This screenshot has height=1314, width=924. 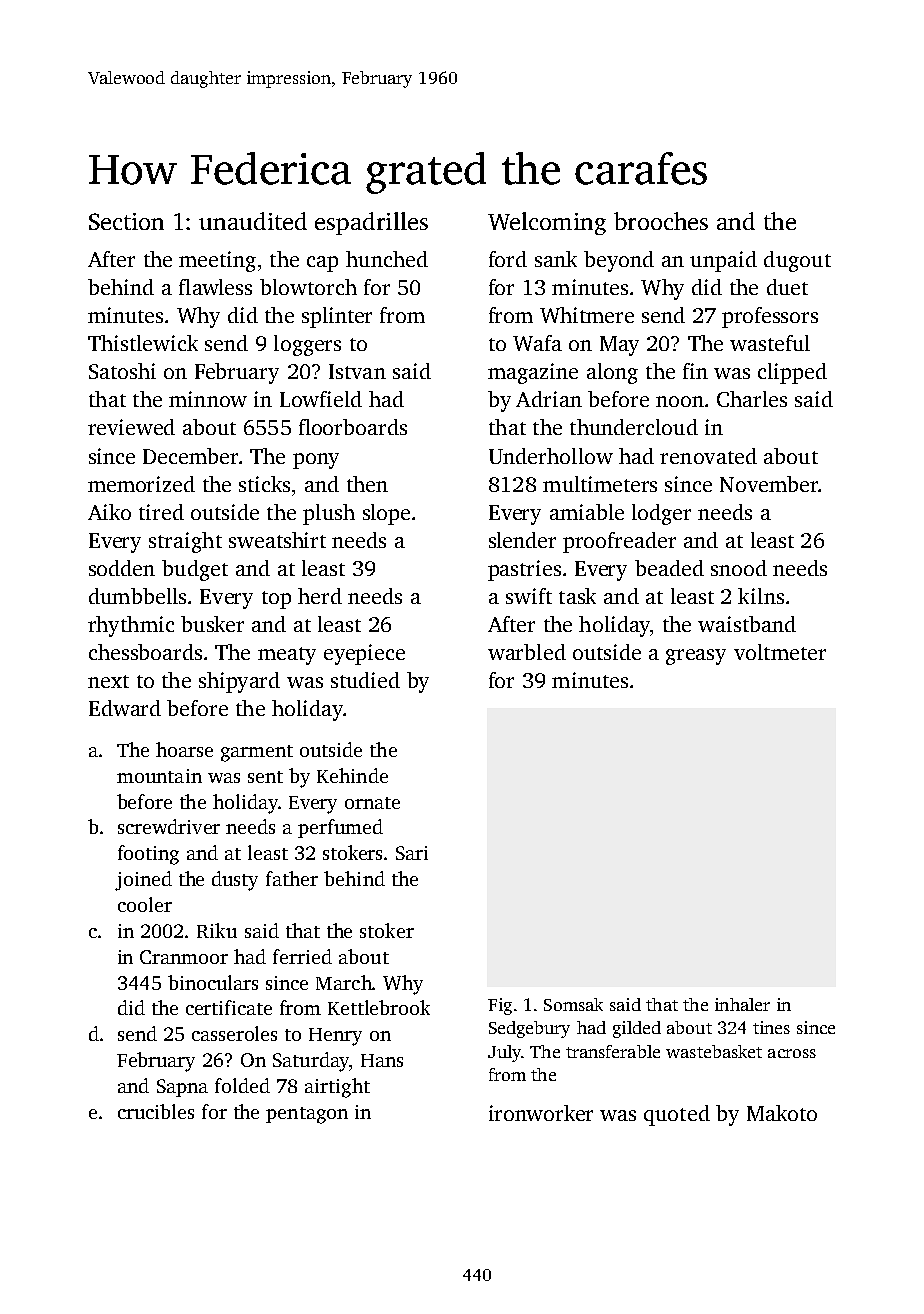 I want to click on warbled, so click(x=527, y=652).
